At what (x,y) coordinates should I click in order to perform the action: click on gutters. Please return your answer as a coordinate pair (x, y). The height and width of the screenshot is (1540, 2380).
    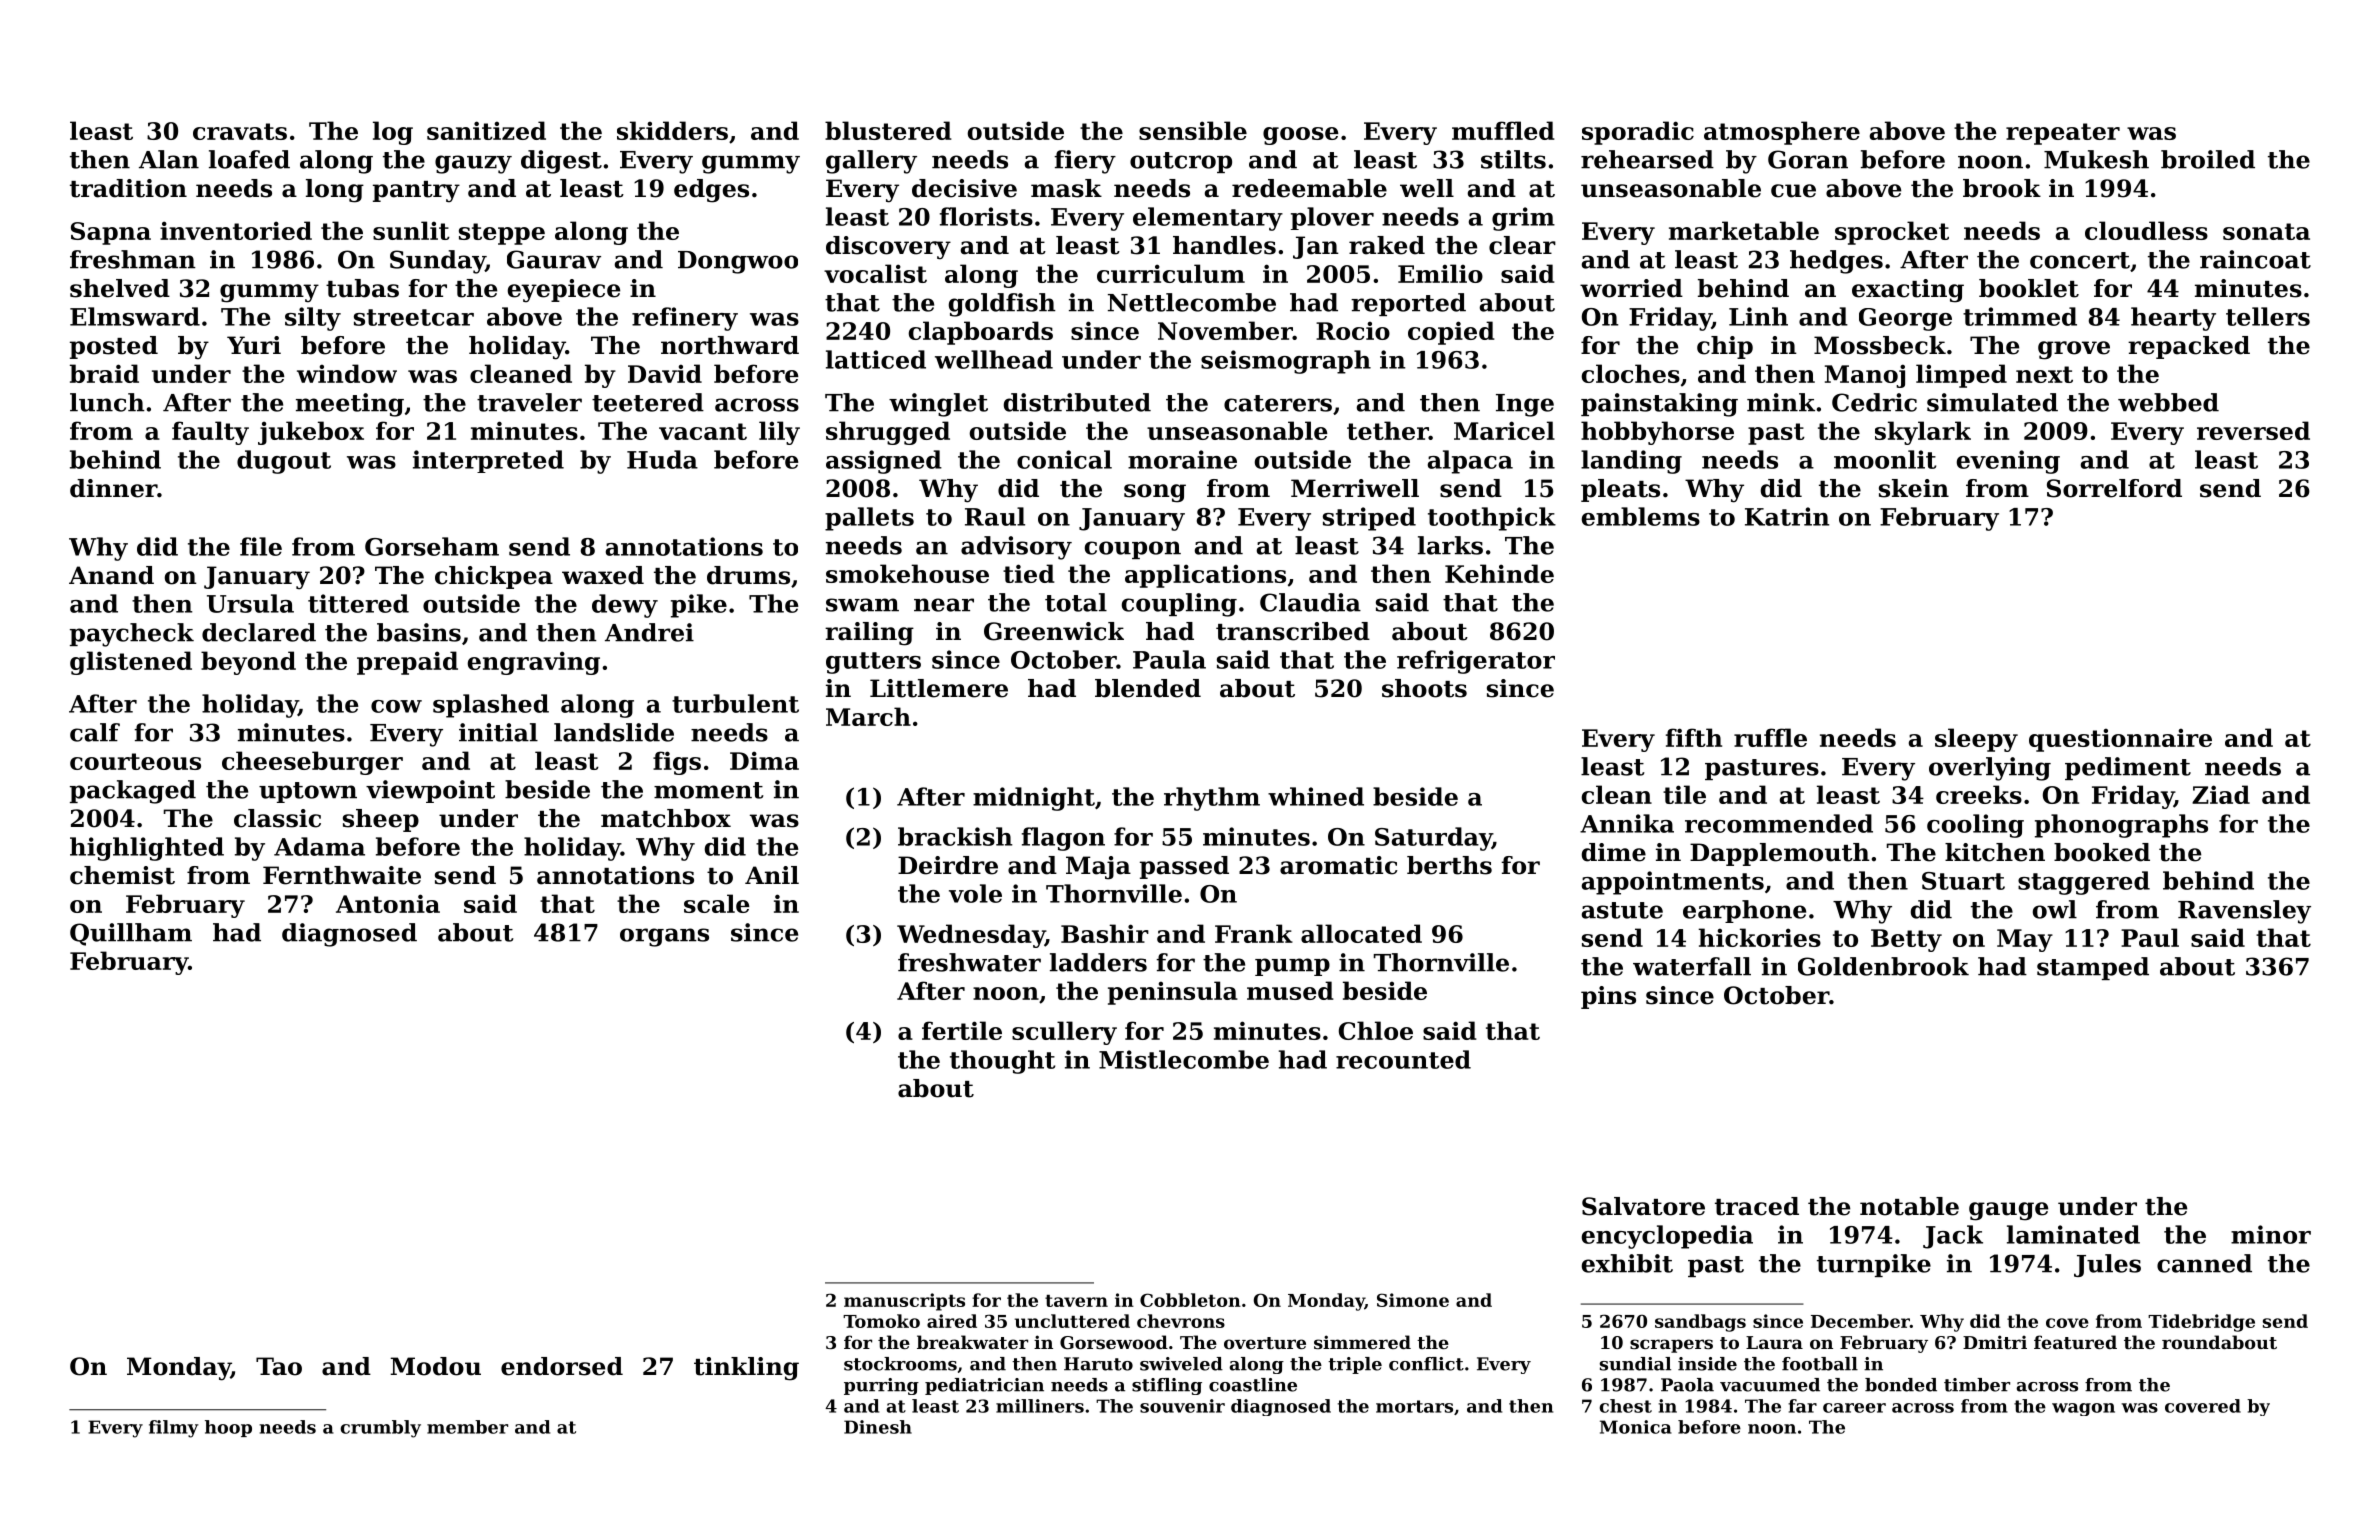
    Looking at the image, I should click on (873, 663).
